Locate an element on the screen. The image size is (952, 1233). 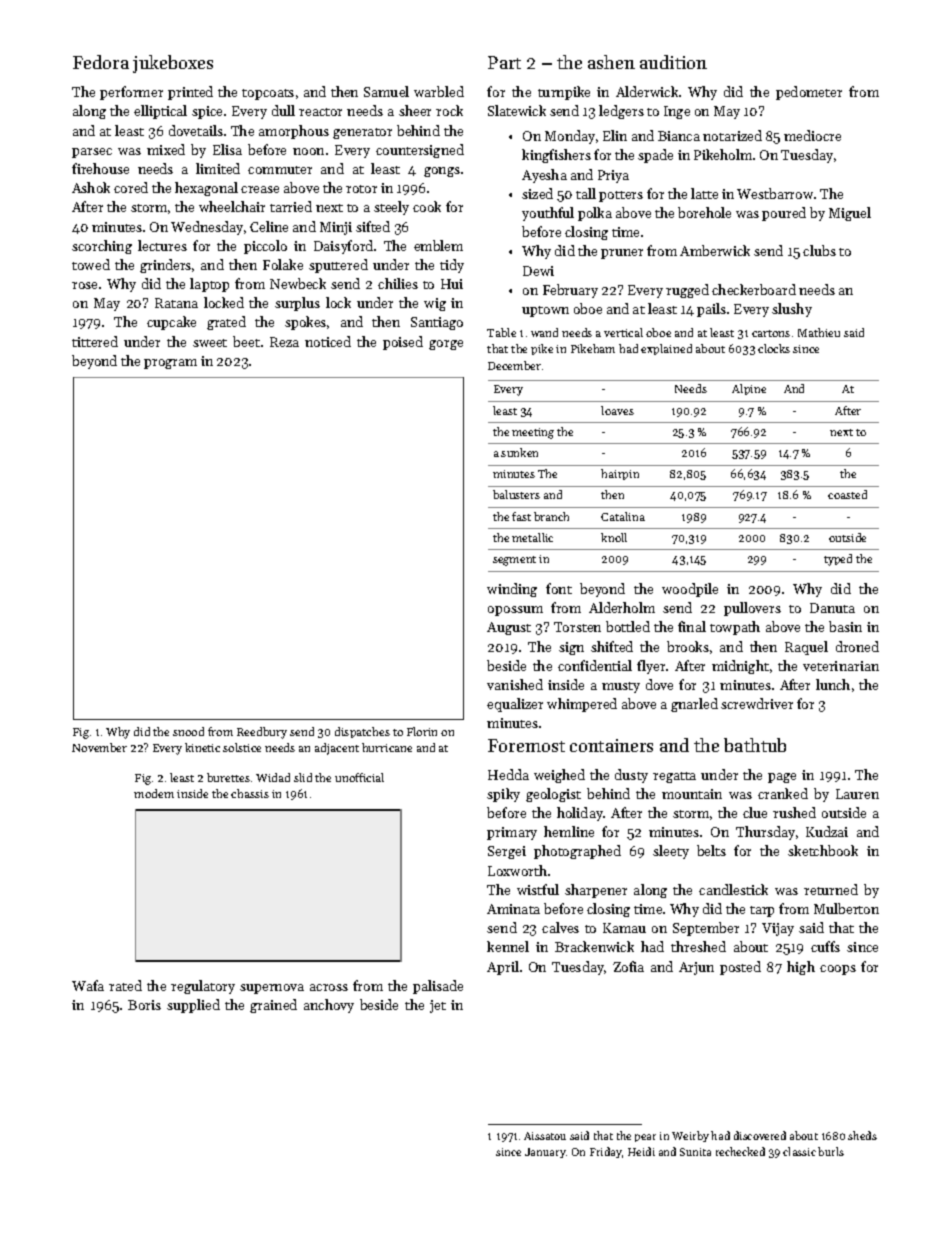
mountain is located at coordinates (692, 794).
